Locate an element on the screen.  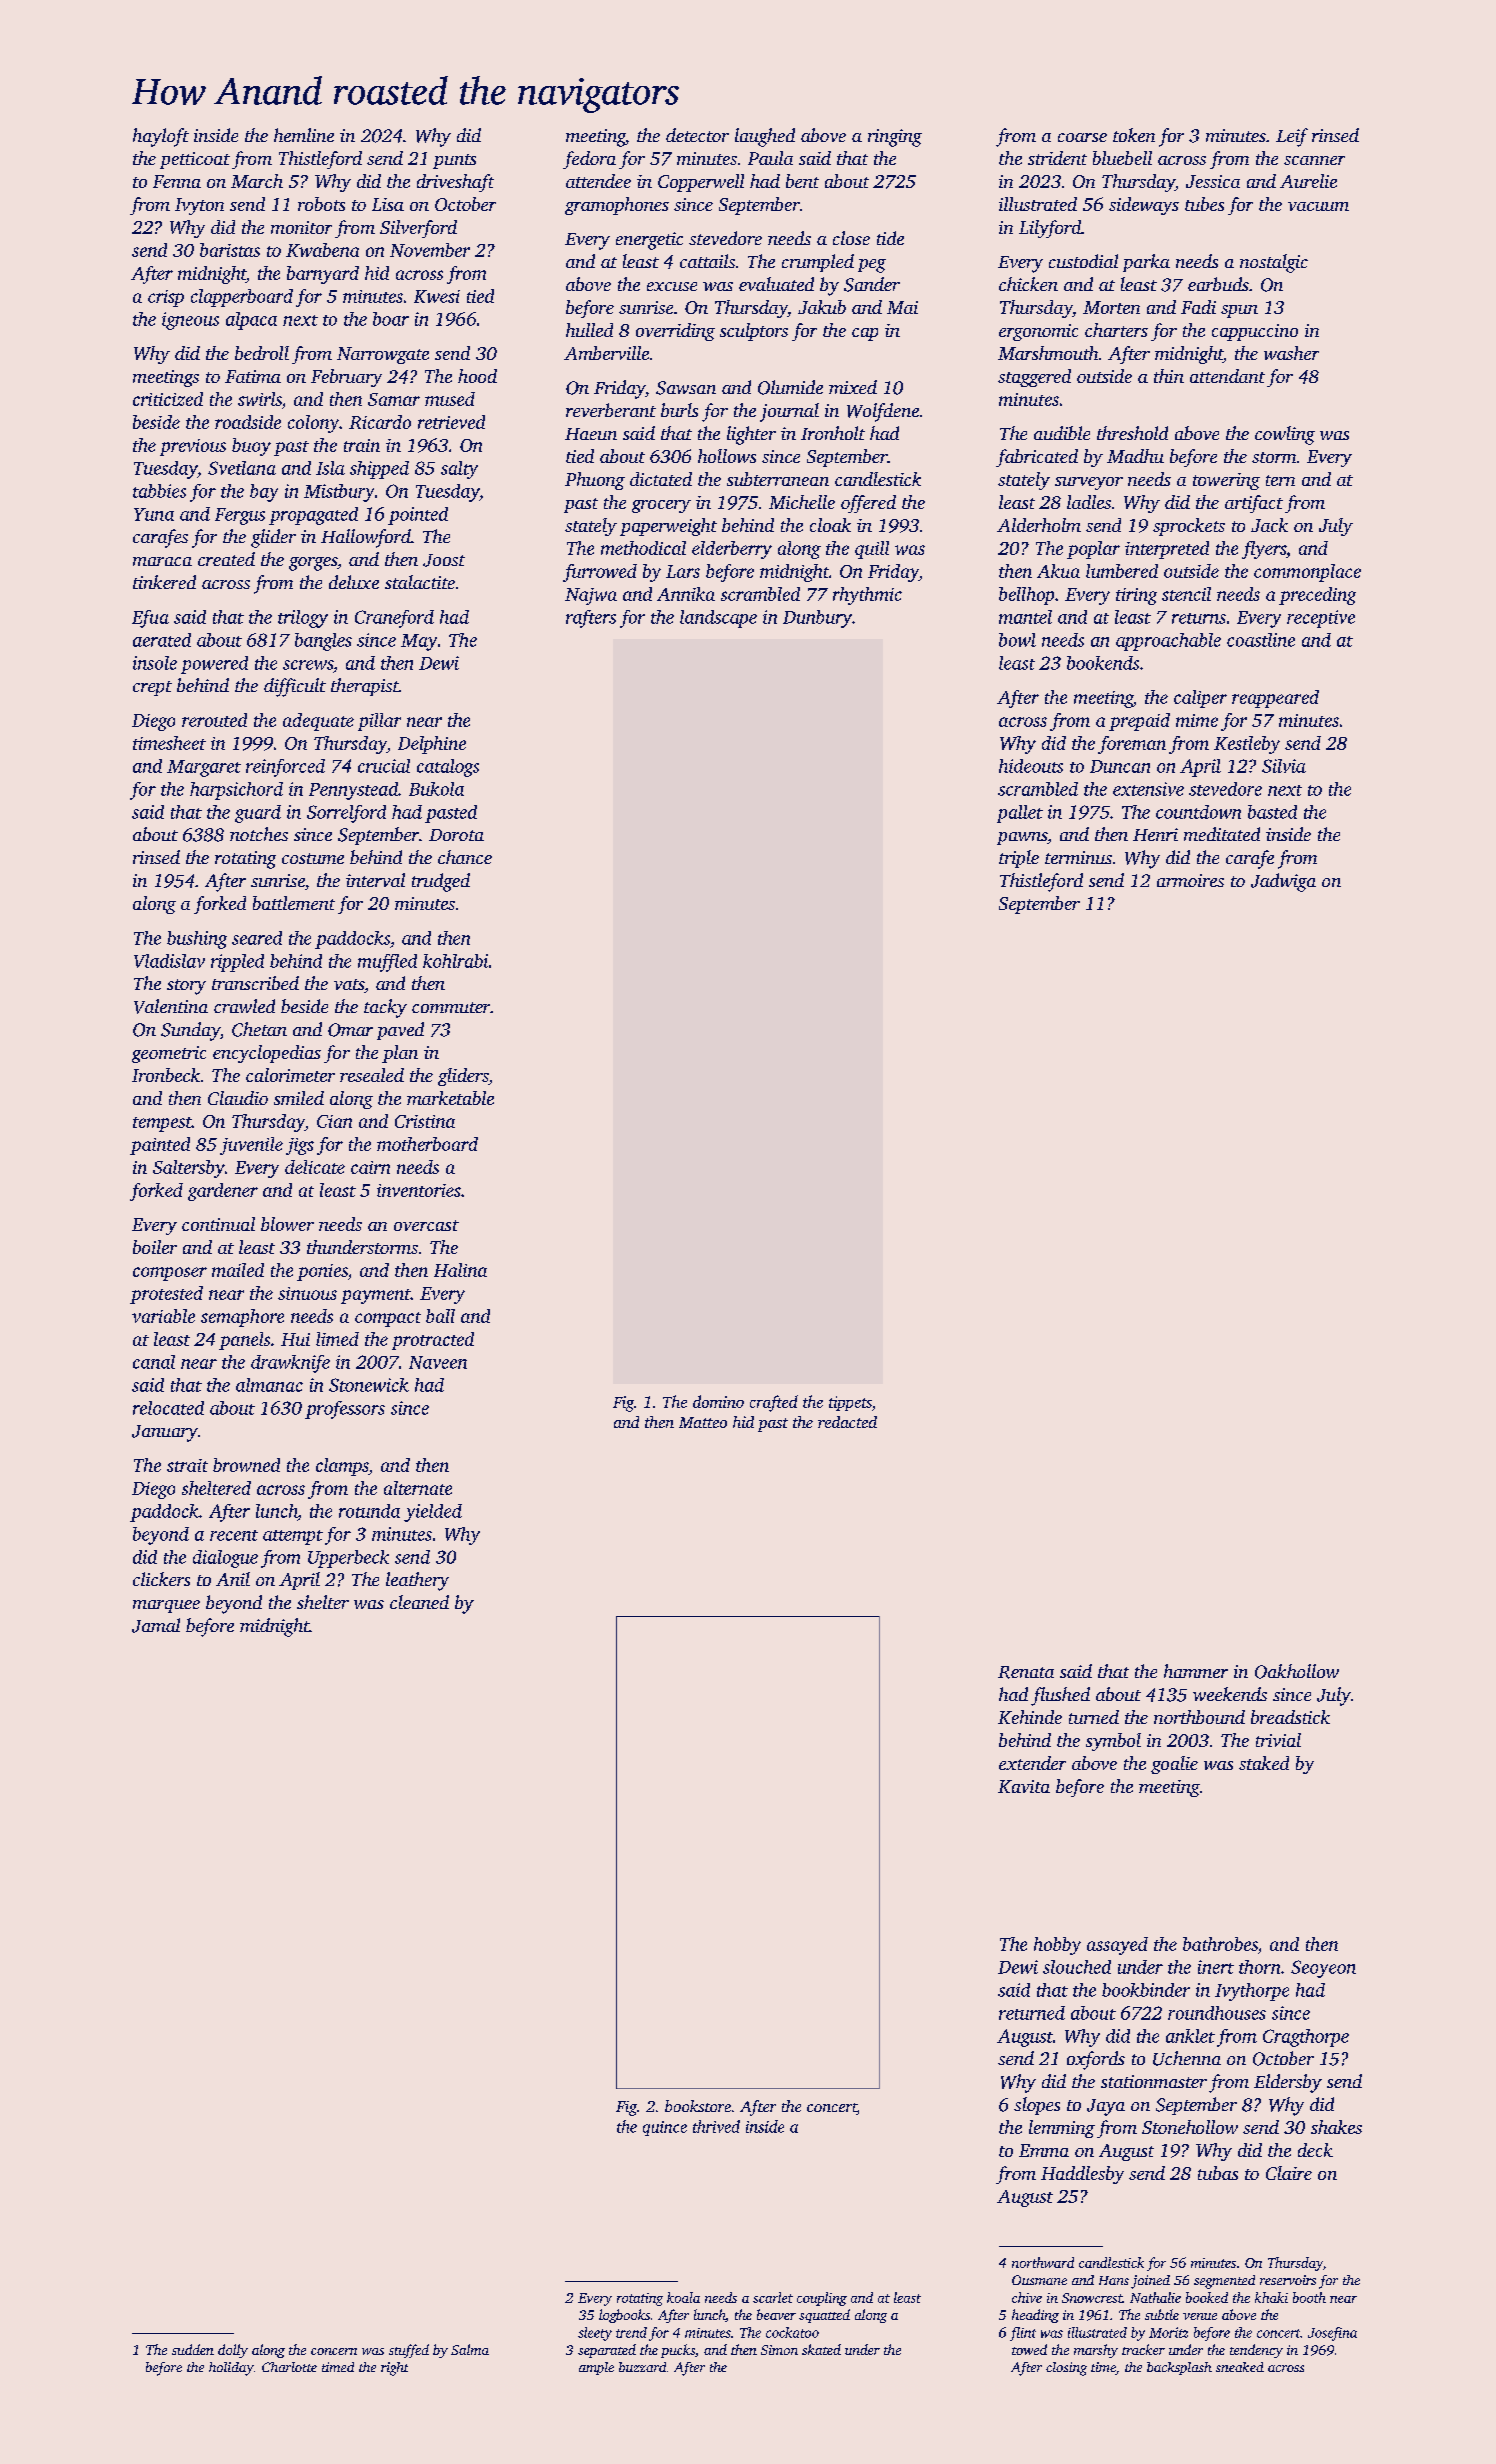
basted is located at coordinates (1272, 812).
